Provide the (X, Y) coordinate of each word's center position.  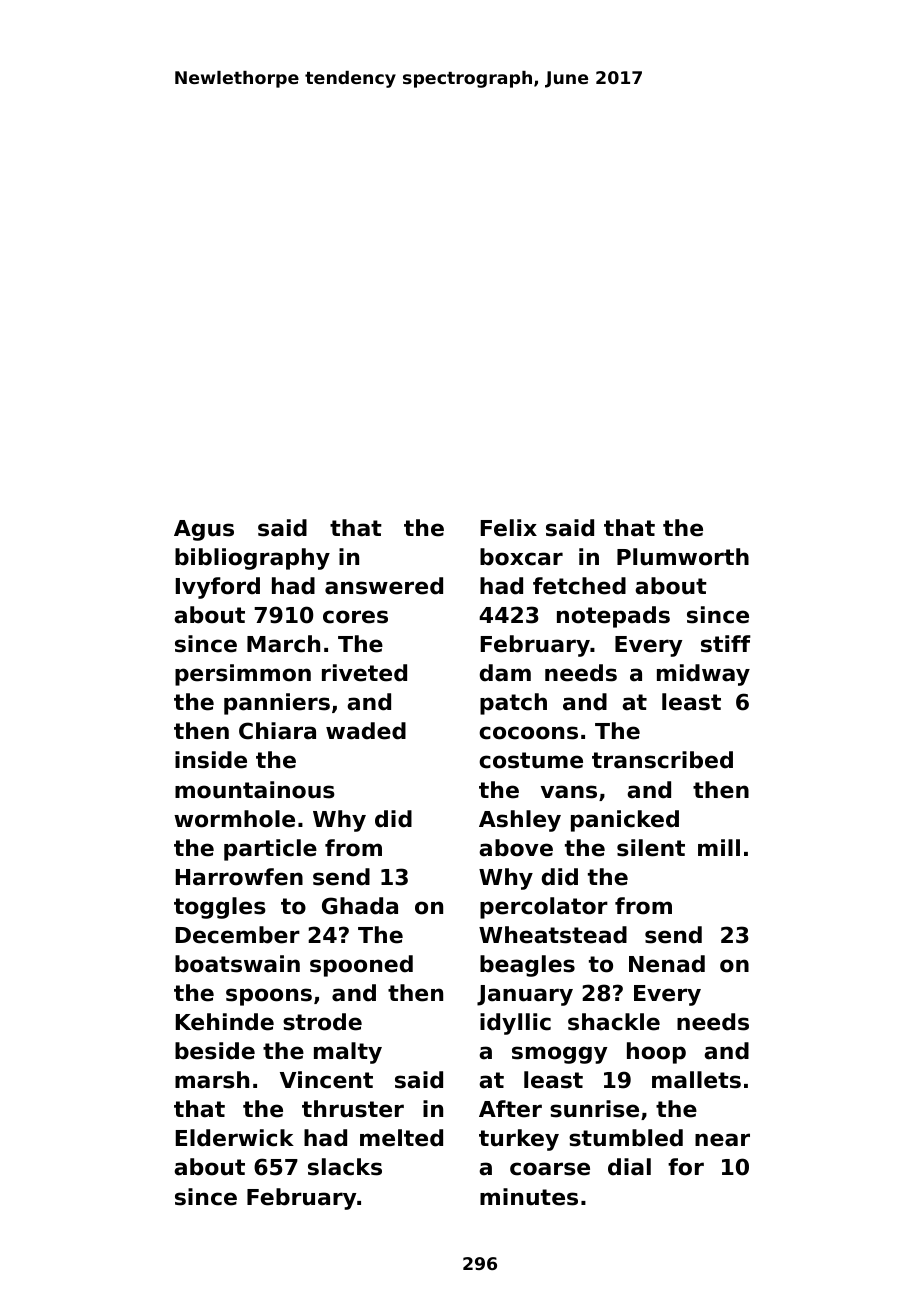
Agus (204, 530)
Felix (509, 528)
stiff (726, 644)
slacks (345, 1167)
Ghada (360, 906)
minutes (529, 1197)
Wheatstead (553, 935)
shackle (614, 1022)
